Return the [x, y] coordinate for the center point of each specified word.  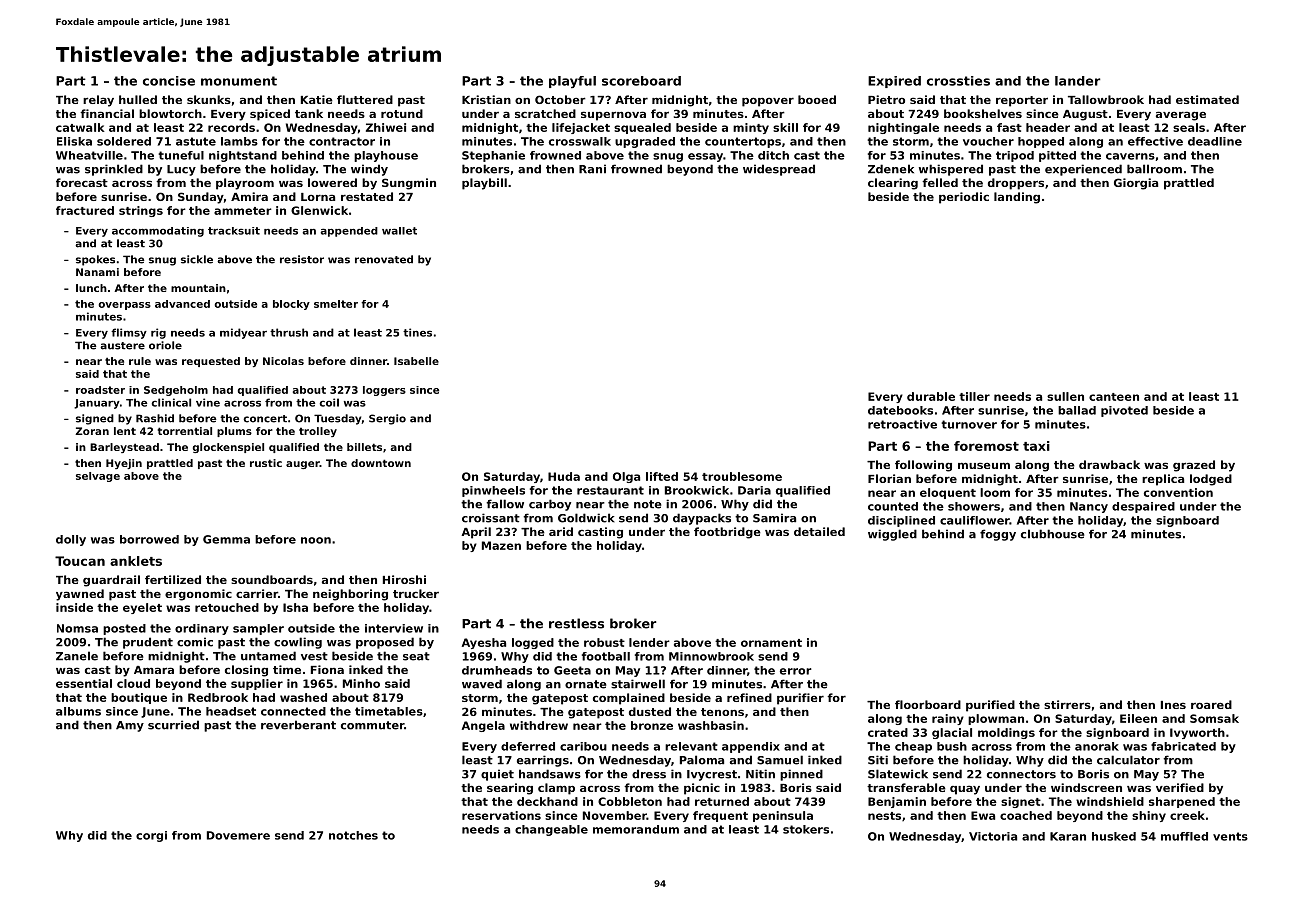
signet [1021, 802]
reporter [1022, 101]
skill [785, 127]
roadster [100, 390]
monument [239, 81]
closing [246, 671]
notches [353, 835]
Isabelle [416, 361]
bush [952, 746]
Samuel [780, 760]
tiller [974, 396]
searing [510, 789]
